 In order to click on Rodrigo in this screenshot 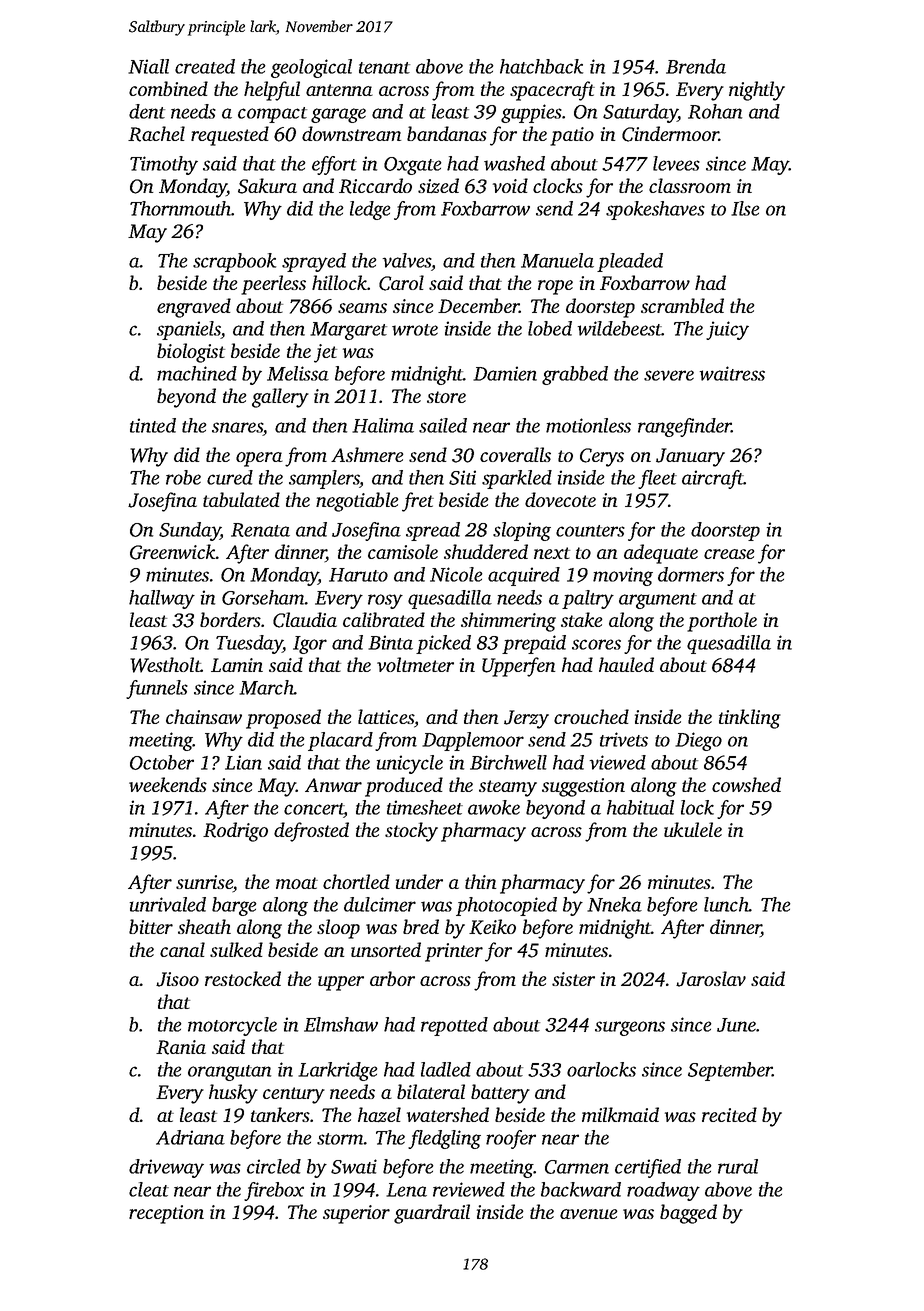, I will do `click(235, 832)`.
